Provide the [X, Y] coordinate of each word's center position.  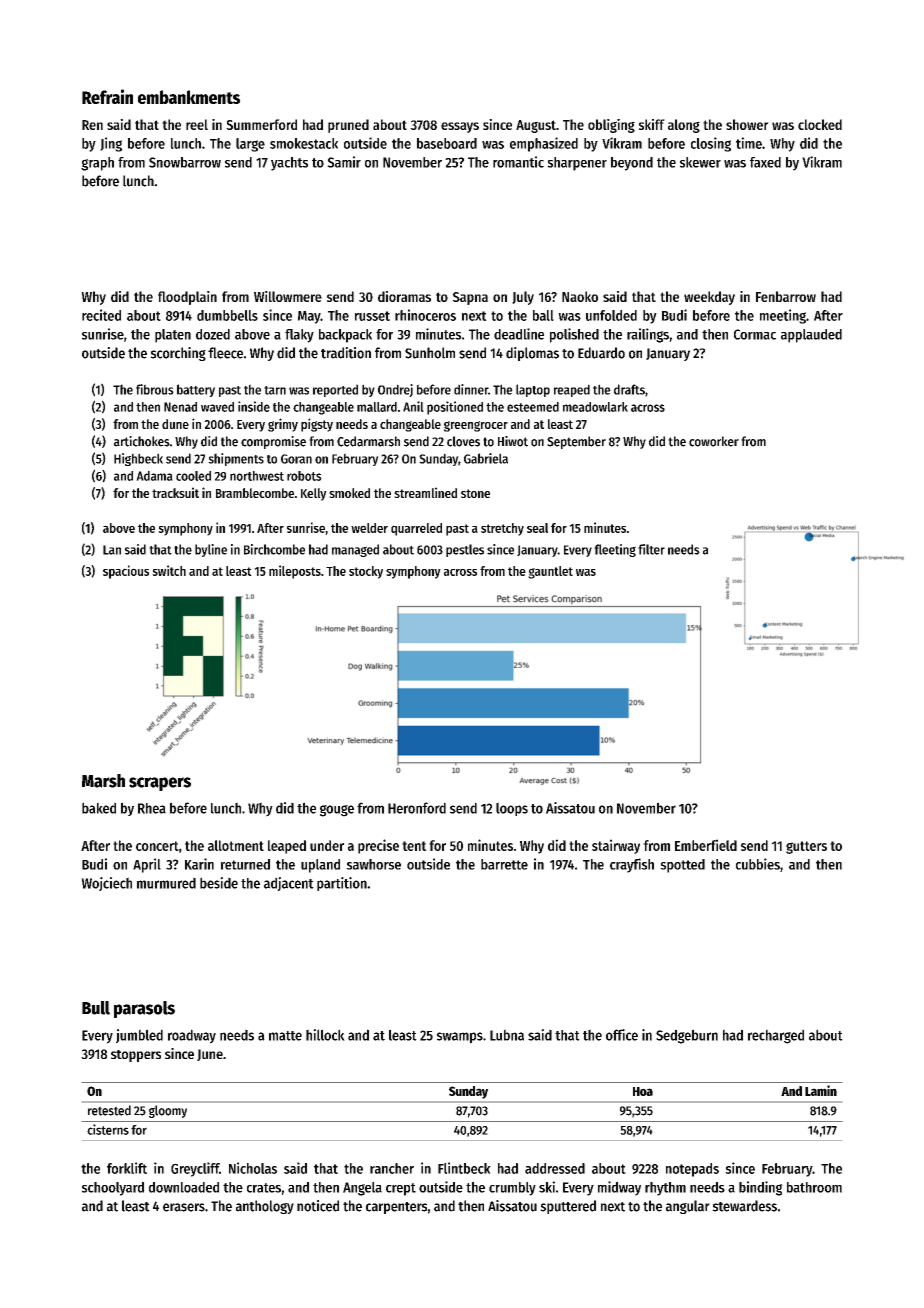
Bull [96, 1008]
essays [460, 127]
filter [651, 549]
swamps [460, 1038]
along [684, 126]
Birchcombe [274, 549]
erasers [184, 1207]
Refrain [107, 96]
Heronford [417, 808]
